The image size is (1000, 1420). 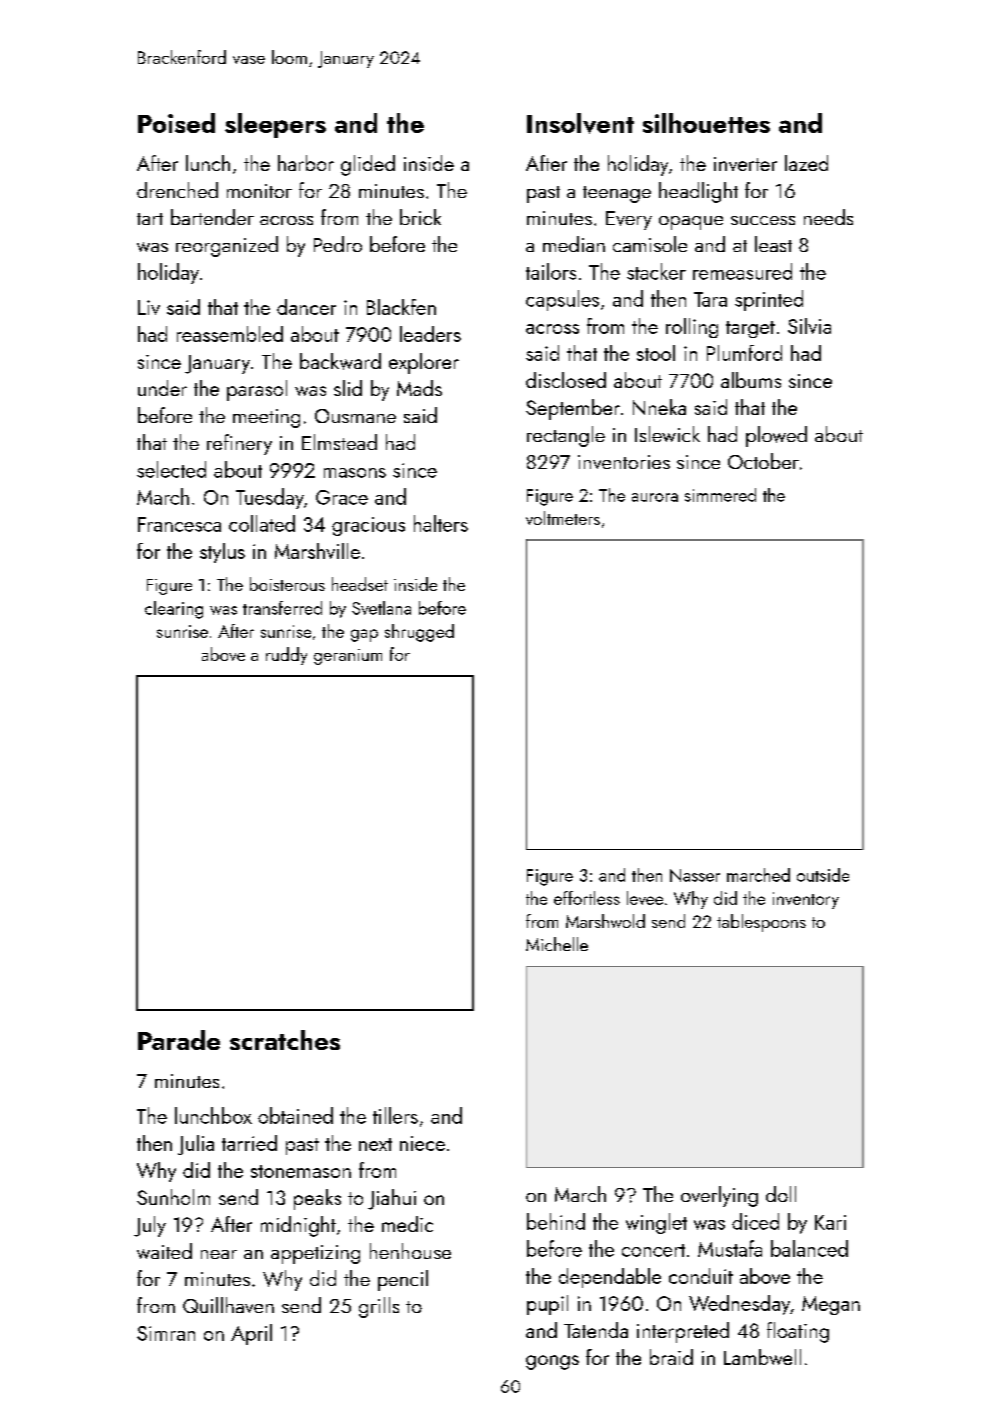 I want to click on Marshville, so click(x=317, y=551).
